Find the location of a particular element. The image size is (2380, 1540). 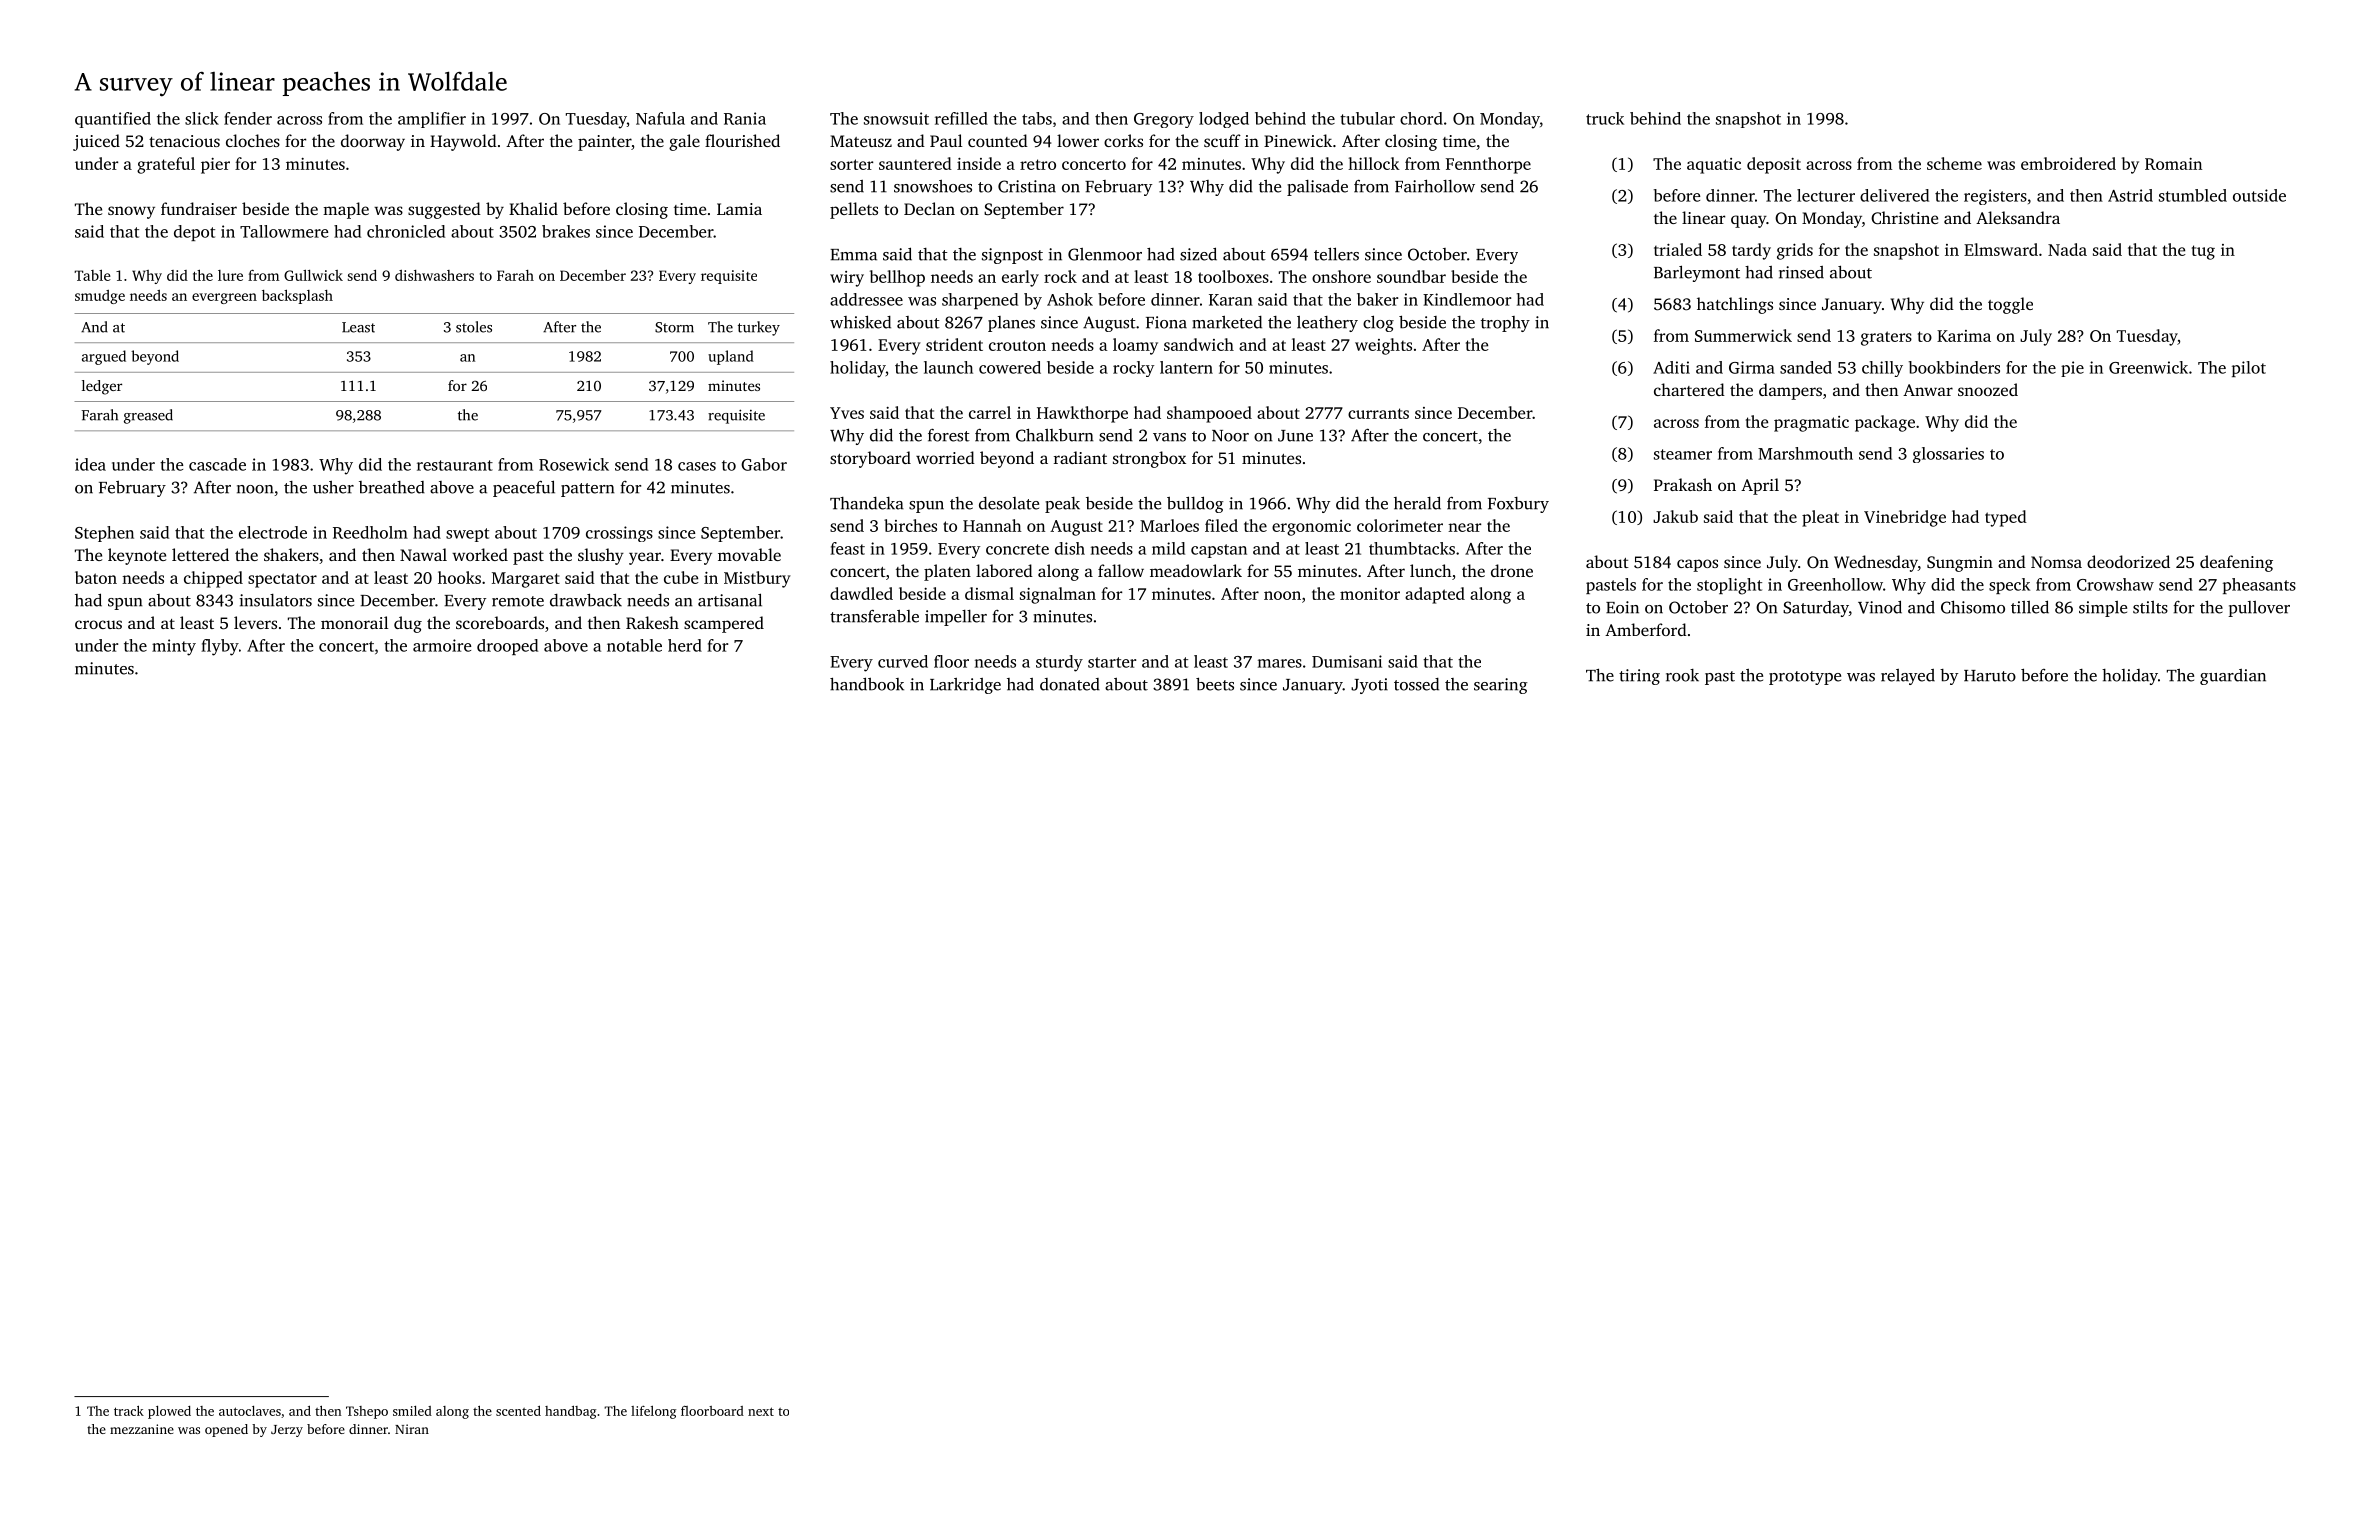

Elmsward is located at coordinates (2001, 249).
